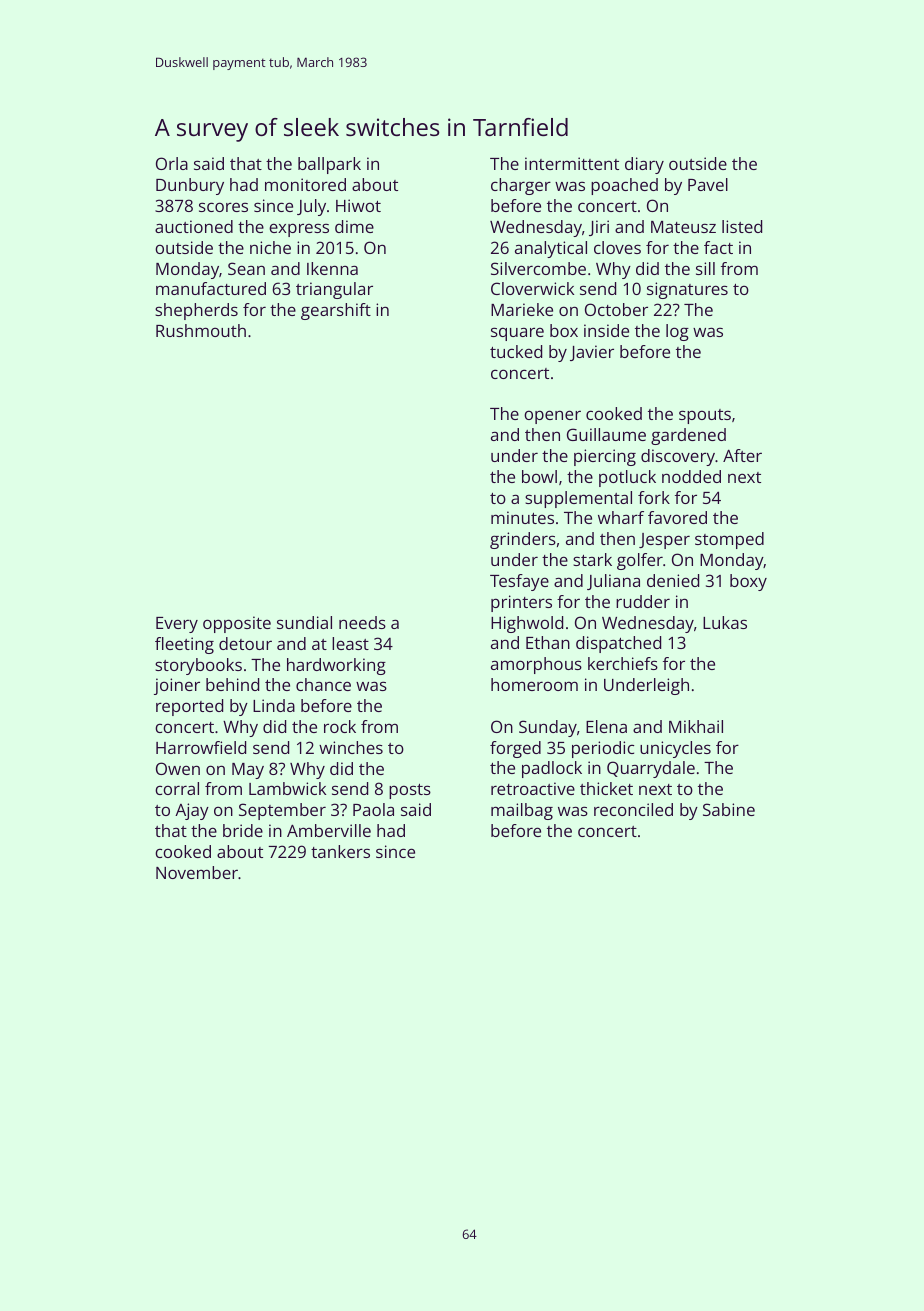  Describe the element at coordinates (196, 311) in the image. I see `shepherds` at that location.
